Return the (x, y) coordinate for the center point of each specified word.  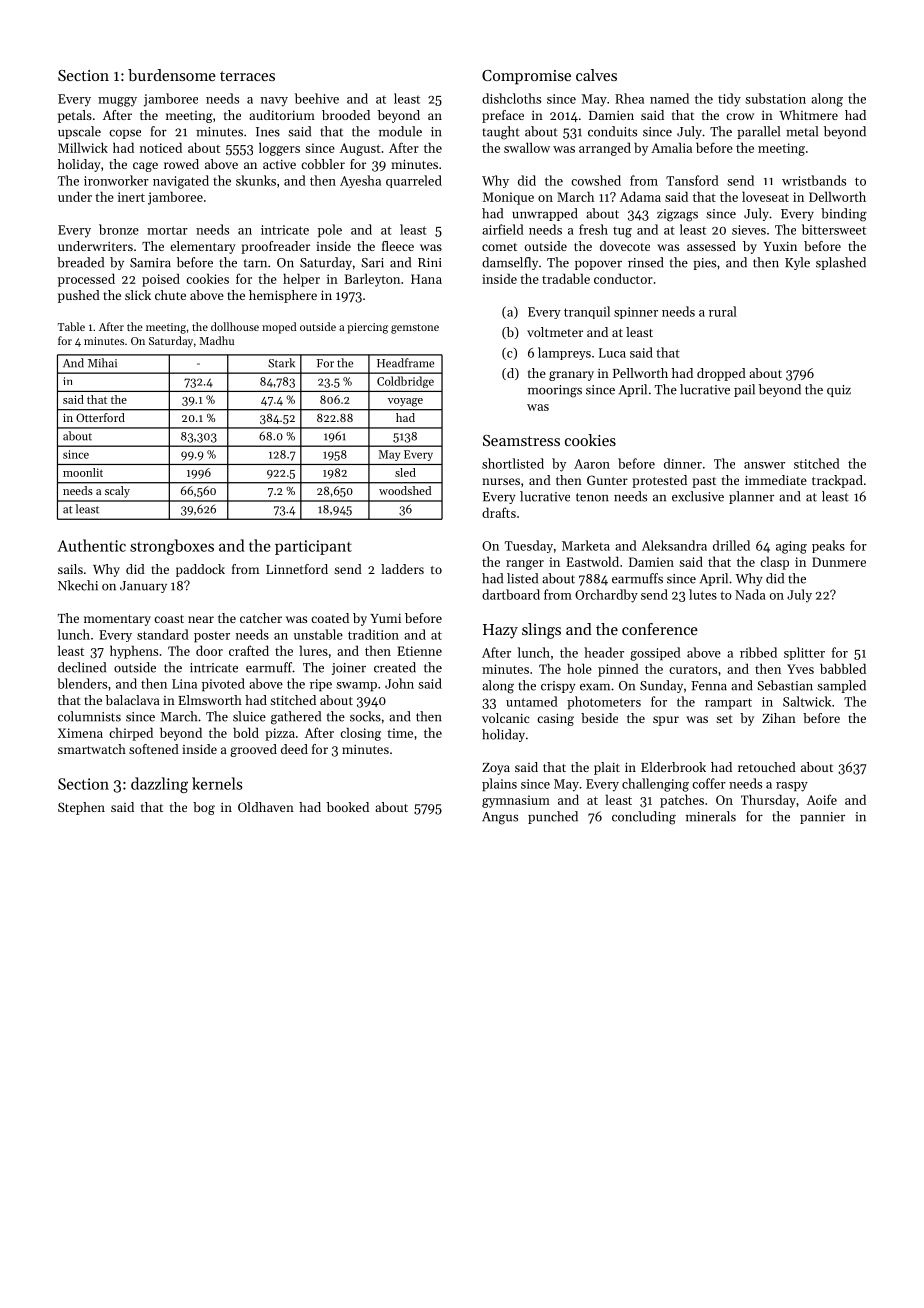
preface (503, 116)
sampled (841, 686)
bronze (119, 229)
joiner (349, 669)
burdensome (172, 75)
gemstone (415, 329)
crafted (249, 650)
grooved (253, 750)
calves (596, 75)
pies (704, 264)
